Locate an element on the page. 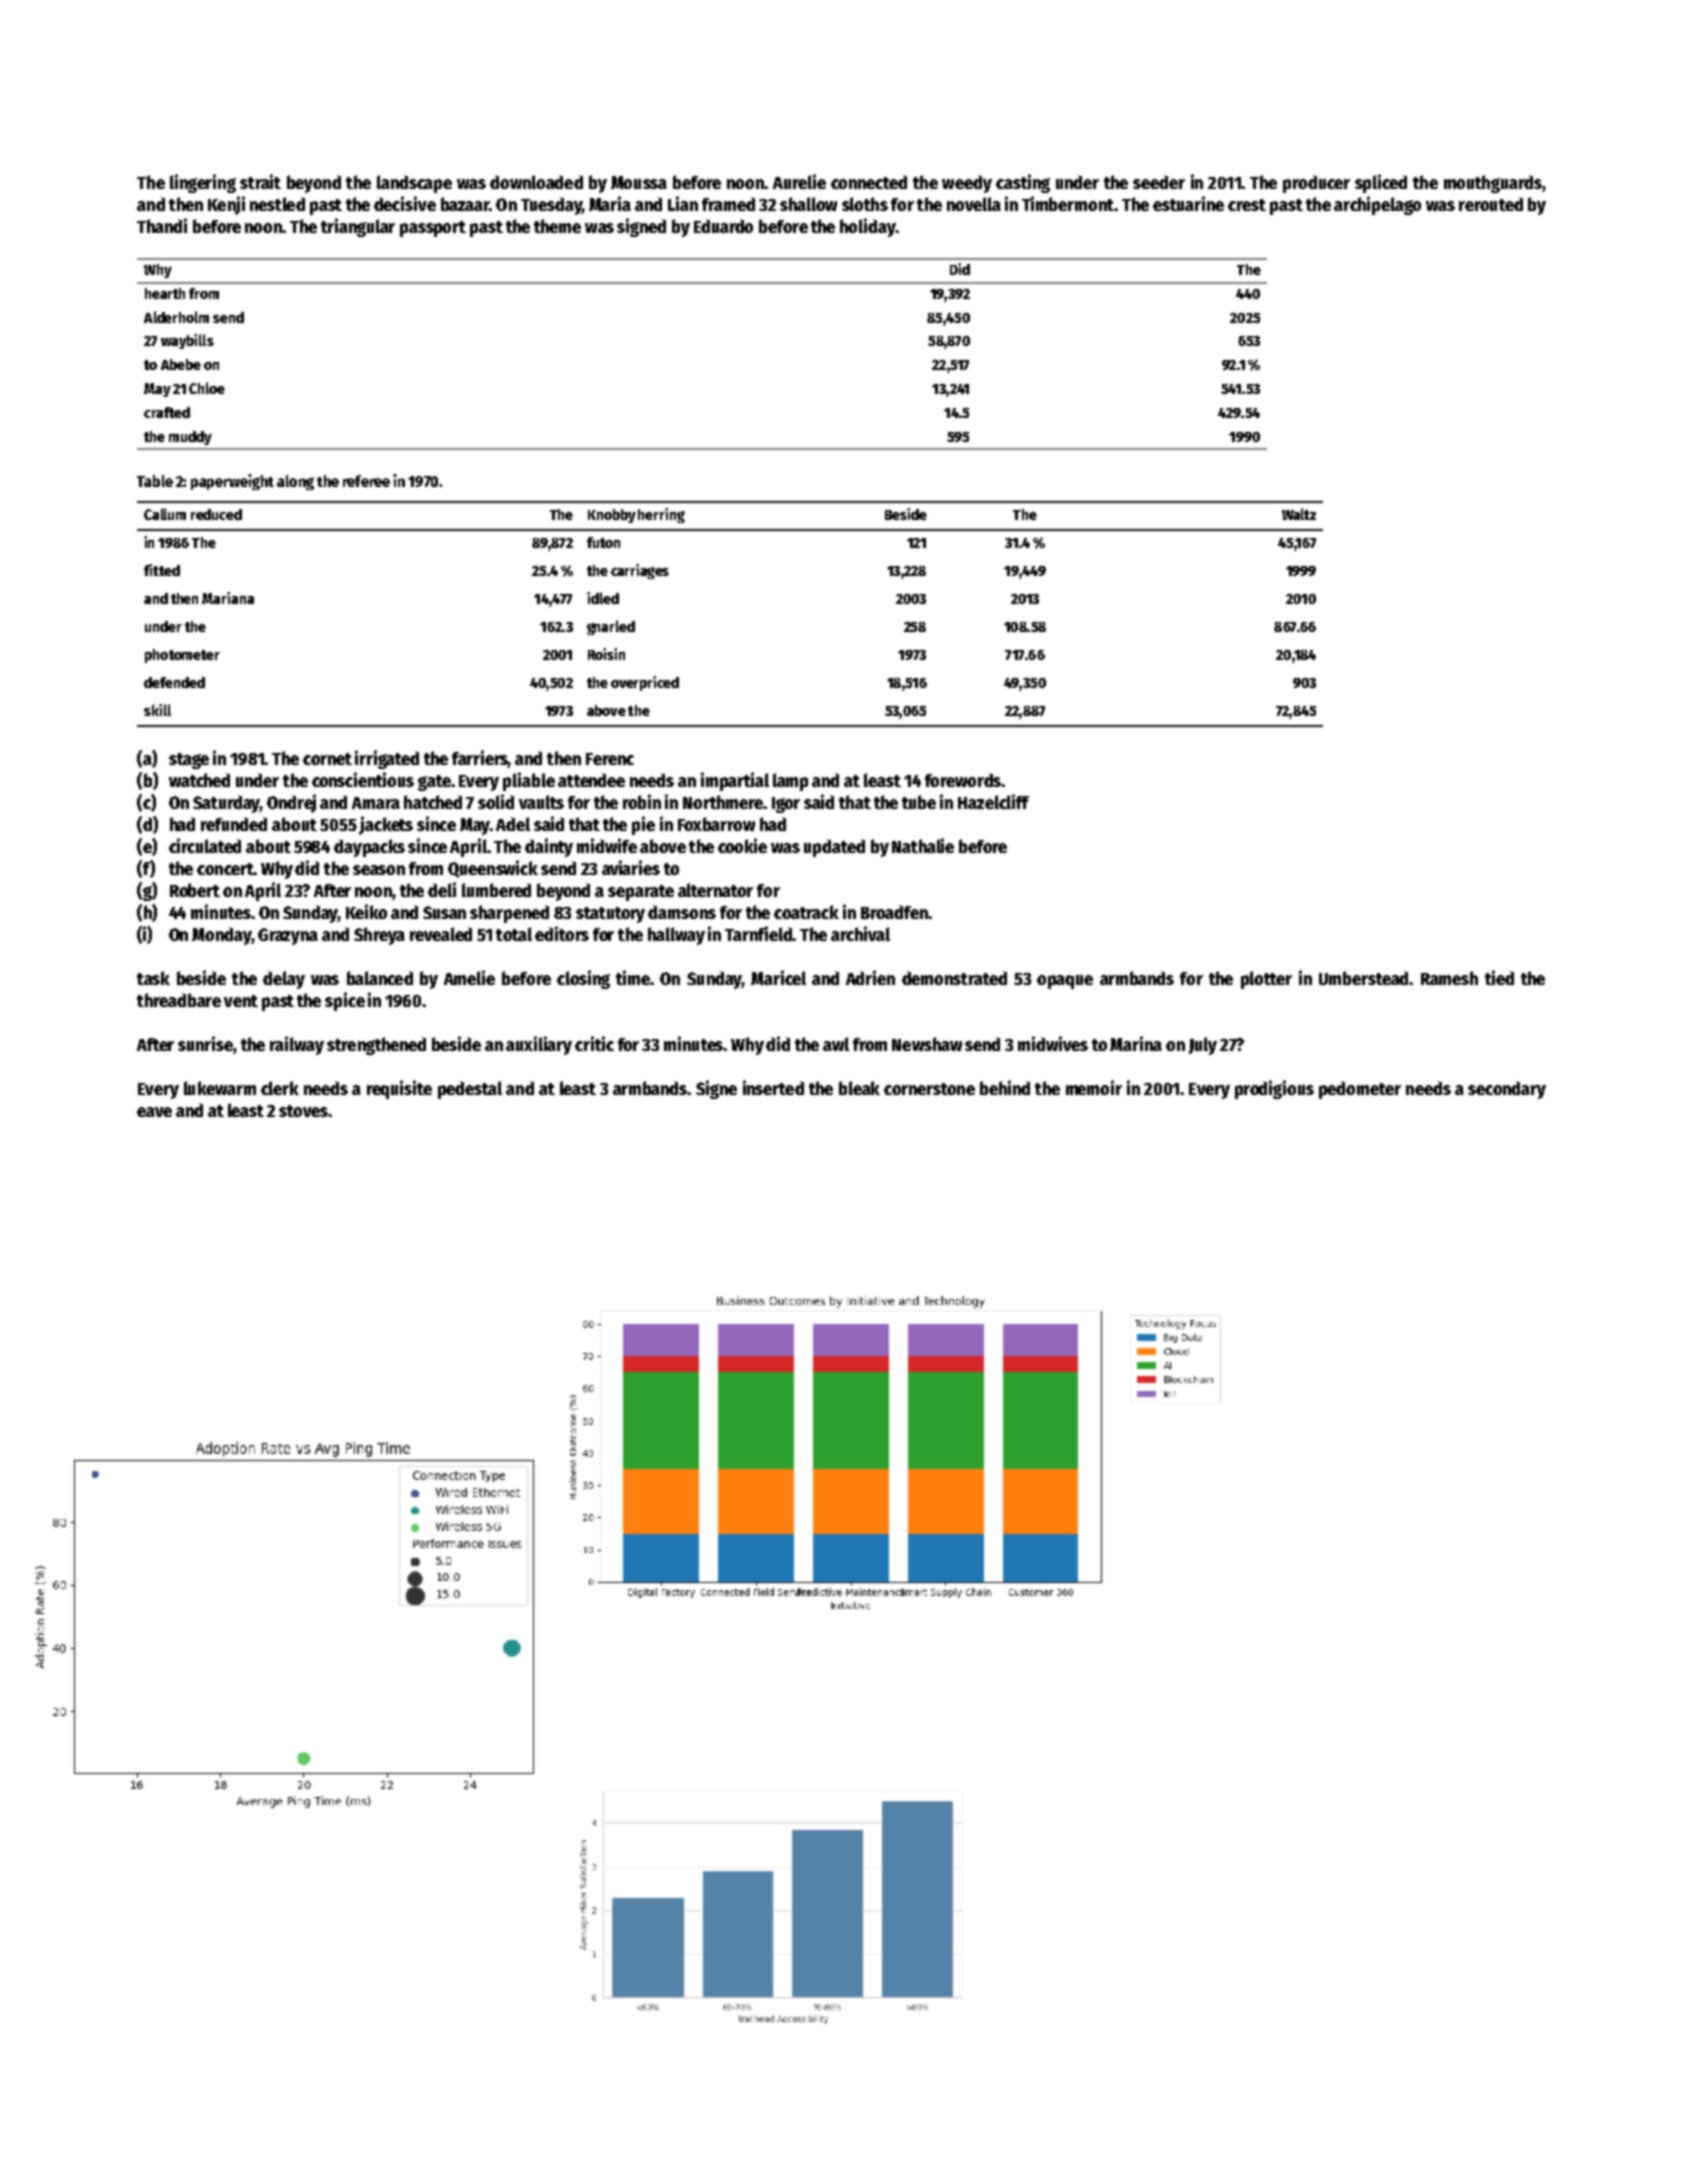 Image resolution: width=1683 pixels, height=2178 pixels. tied is located at coordinates (1499, 977).
